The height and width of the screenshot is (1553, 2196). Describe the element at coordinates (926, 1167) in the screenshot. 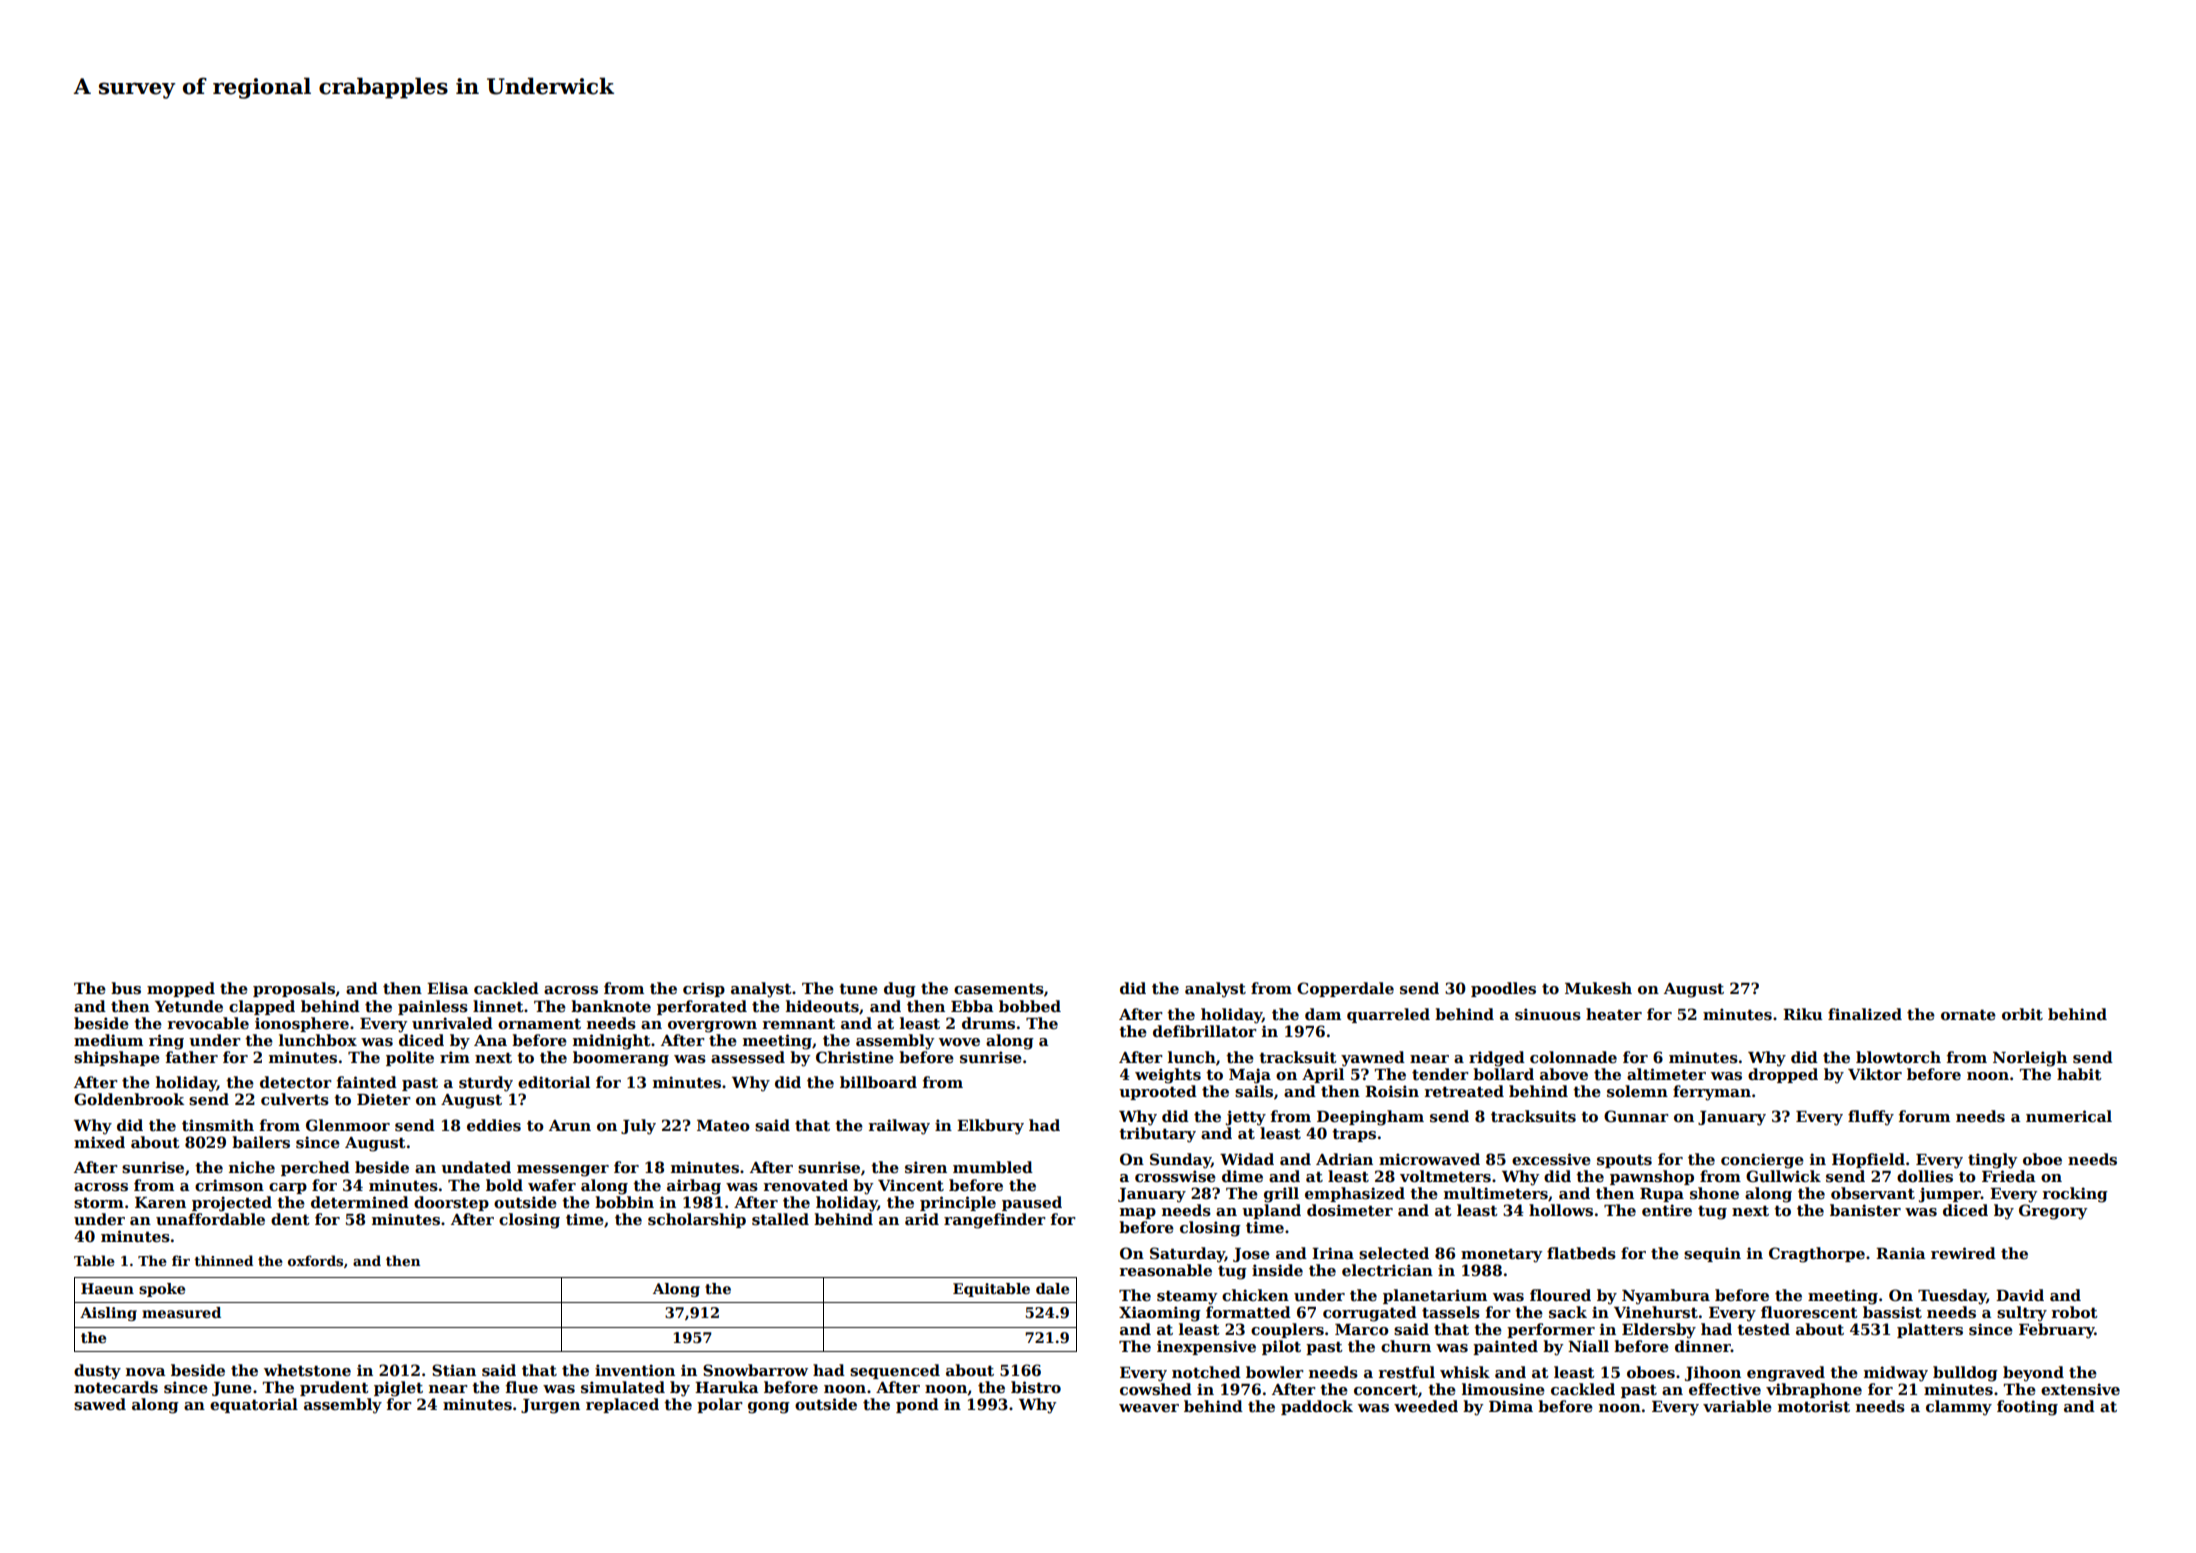

I see `siren` at that location.
